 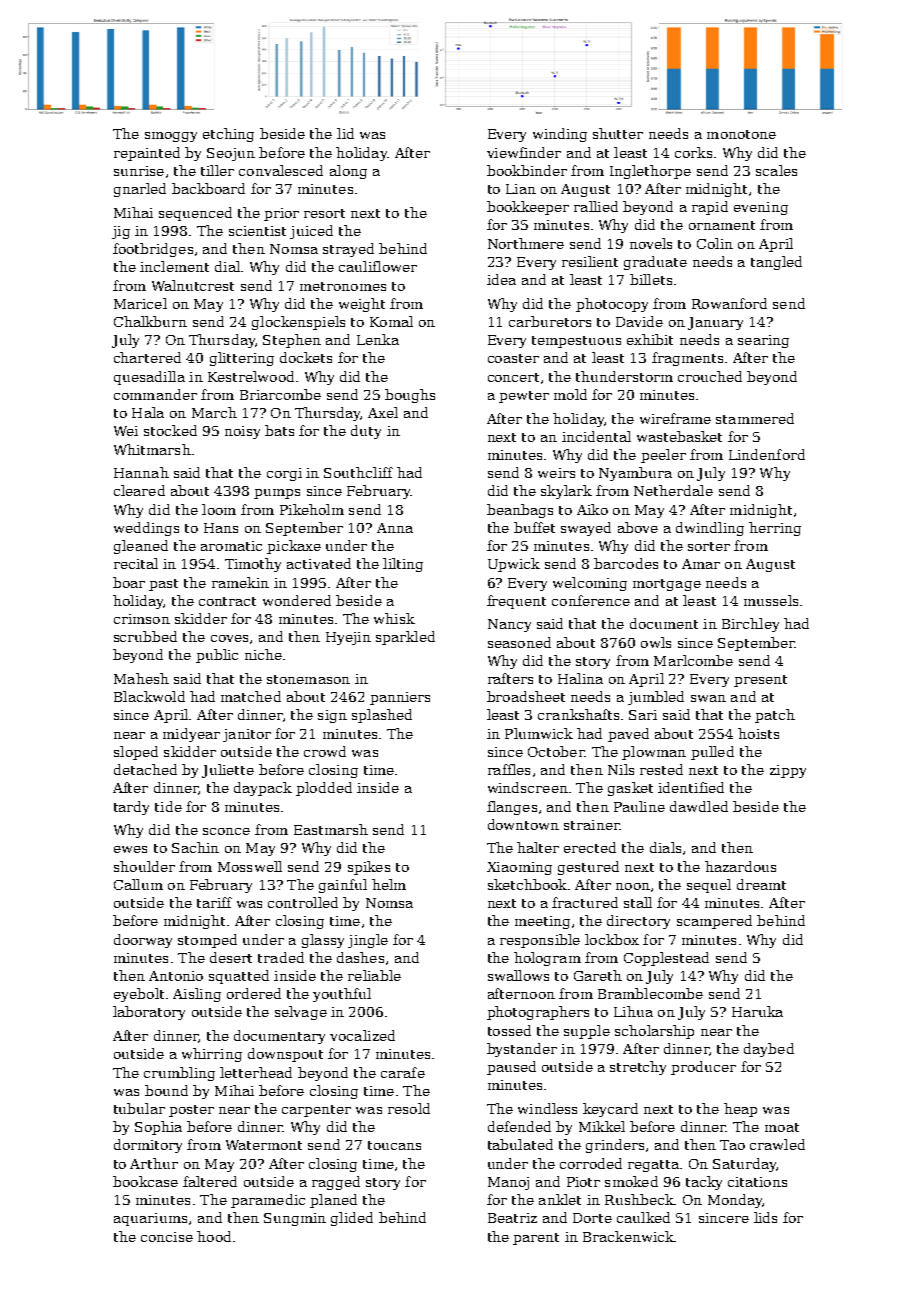 What do you see at coordinates (256, 1072) in the image?
I see `letterhead` at bounding box center [256, 1072].
